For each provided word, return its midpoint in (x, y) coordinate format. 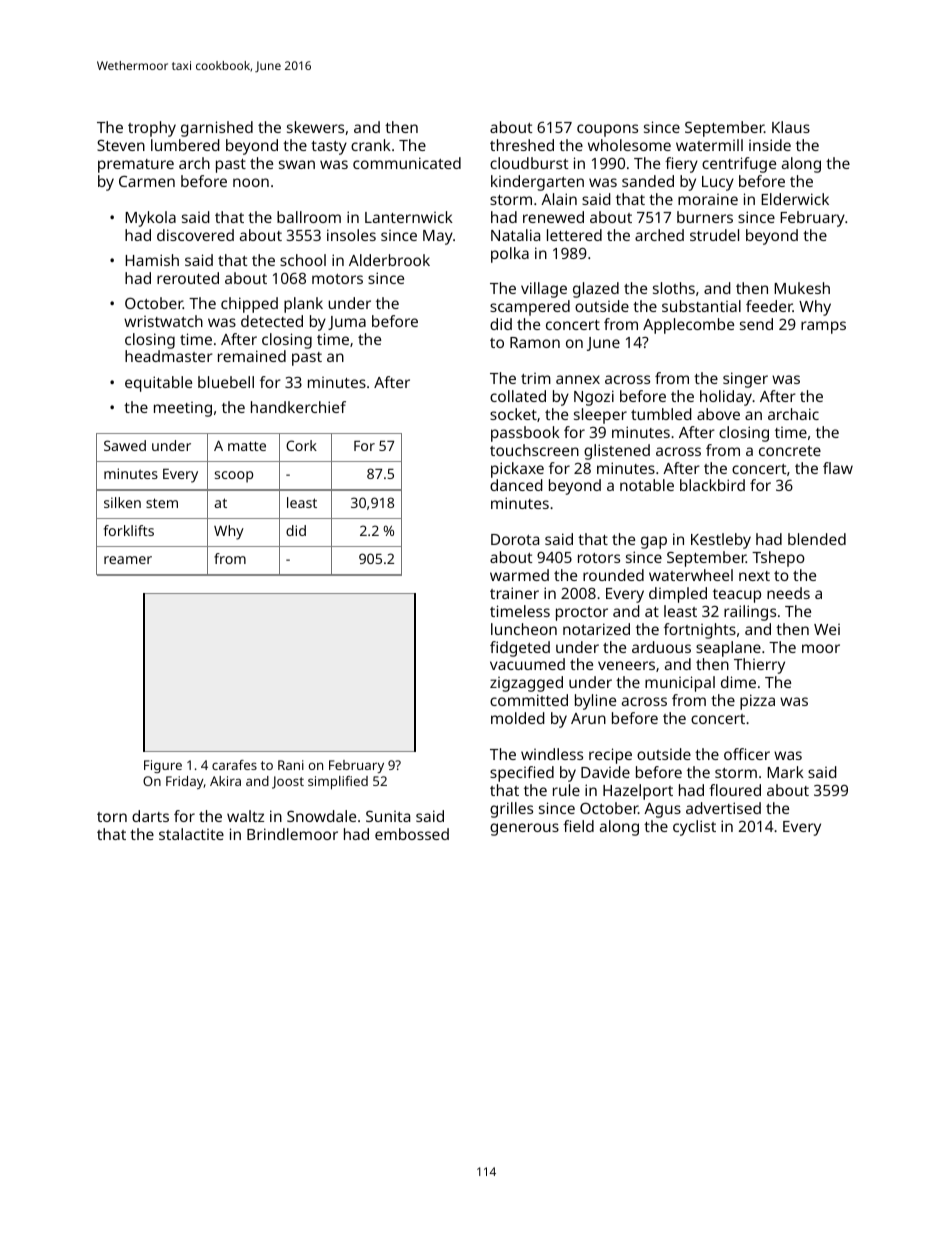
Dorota (515, 539)
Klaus (791, 127)
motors (337, 279)
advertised (723, 808)
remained (252, 356)
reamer (128, 560)
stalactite (191, 834)
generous (524, 829)
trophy (152, 129)
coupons (607, 130)
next (754, 576)
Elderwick (795, 199)
